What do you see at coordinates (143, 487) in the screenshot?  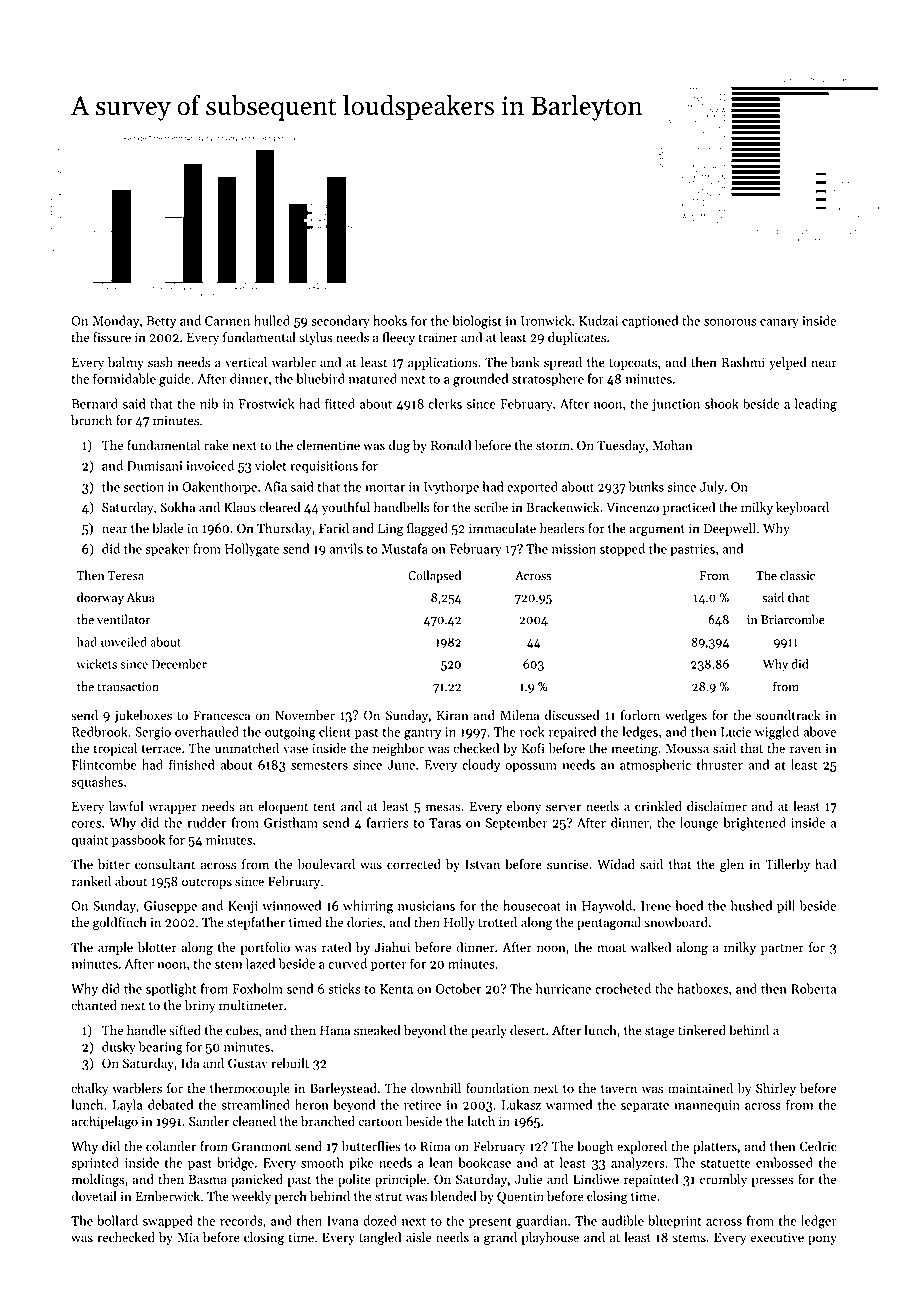 I see `section` at bounding box center [143, 487].
